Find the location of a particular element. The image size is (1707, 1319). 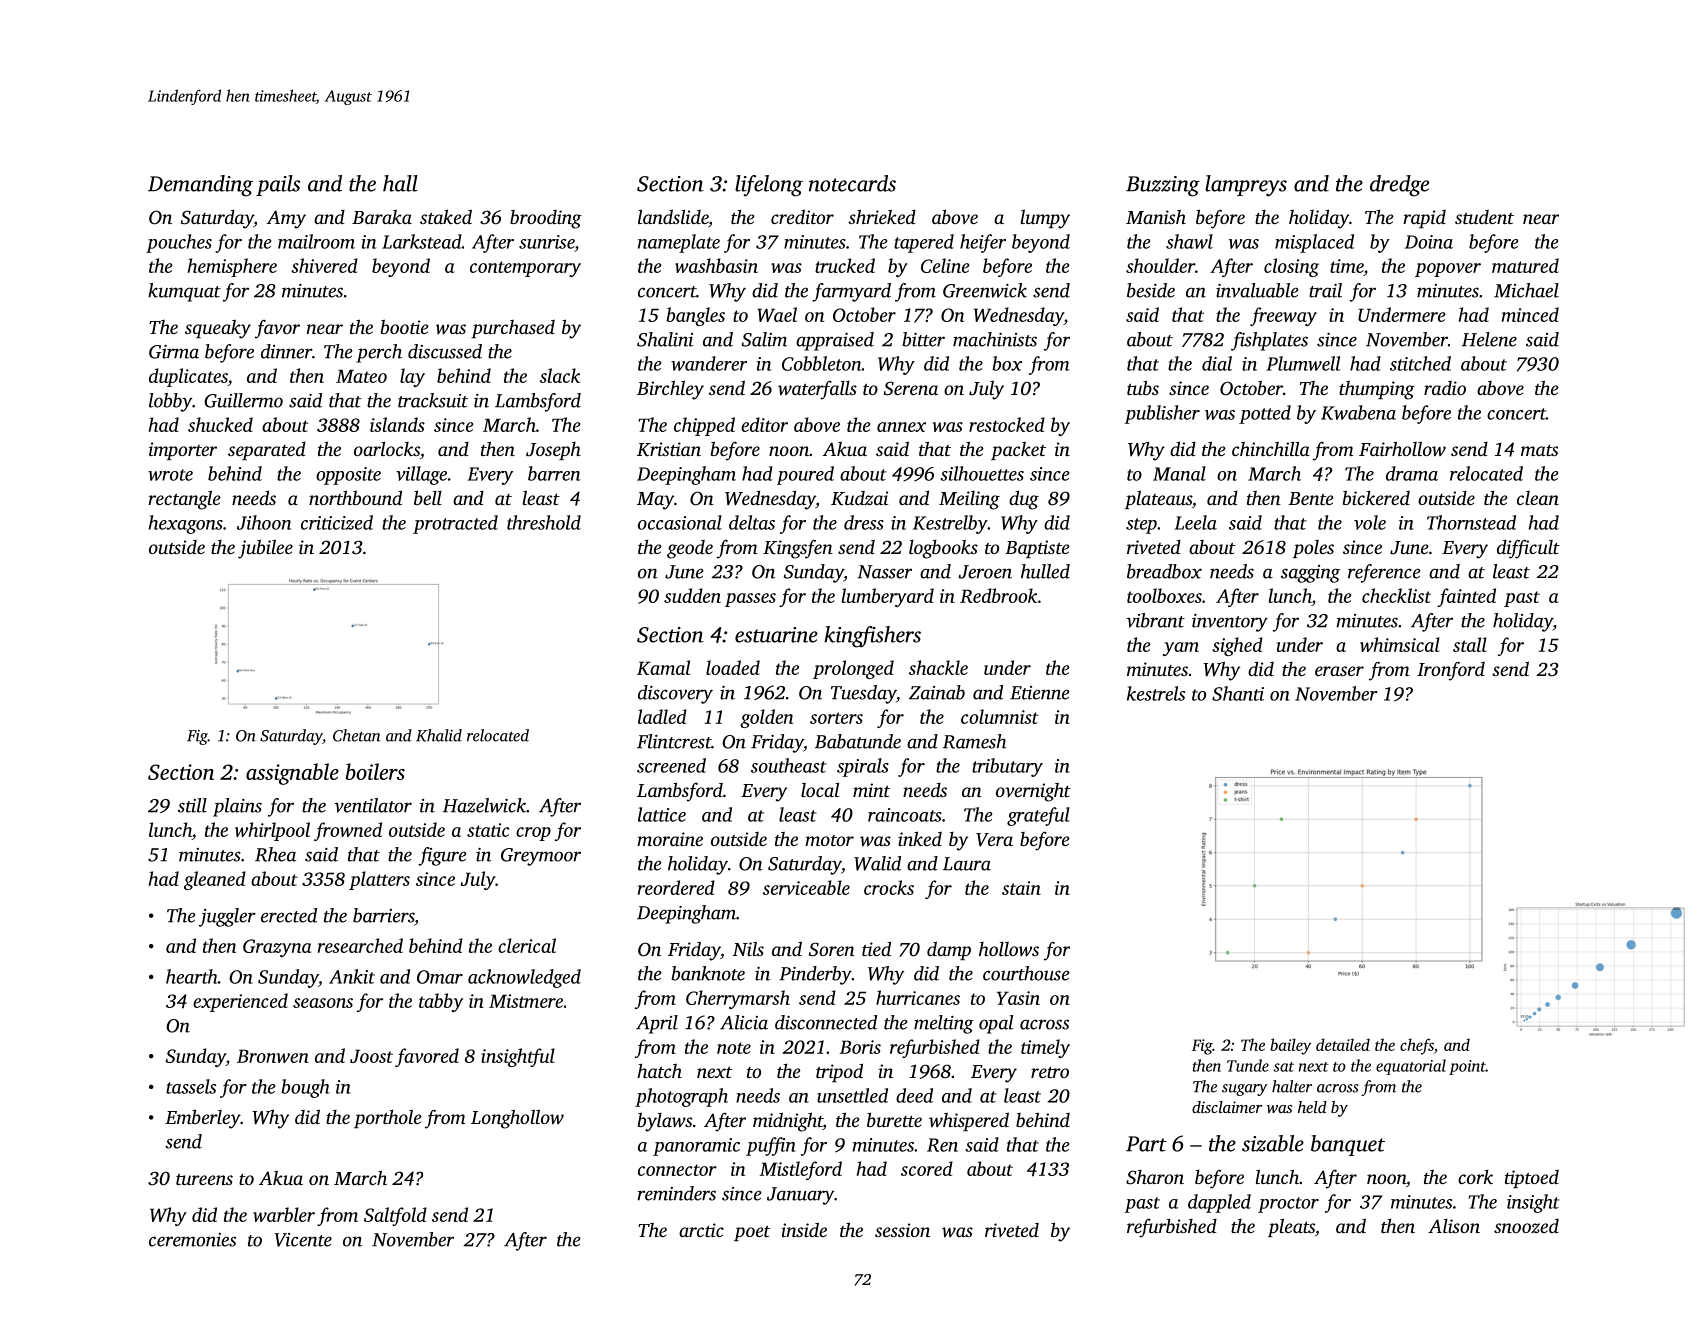

tracksuit is located at coordinates (433, 400).
